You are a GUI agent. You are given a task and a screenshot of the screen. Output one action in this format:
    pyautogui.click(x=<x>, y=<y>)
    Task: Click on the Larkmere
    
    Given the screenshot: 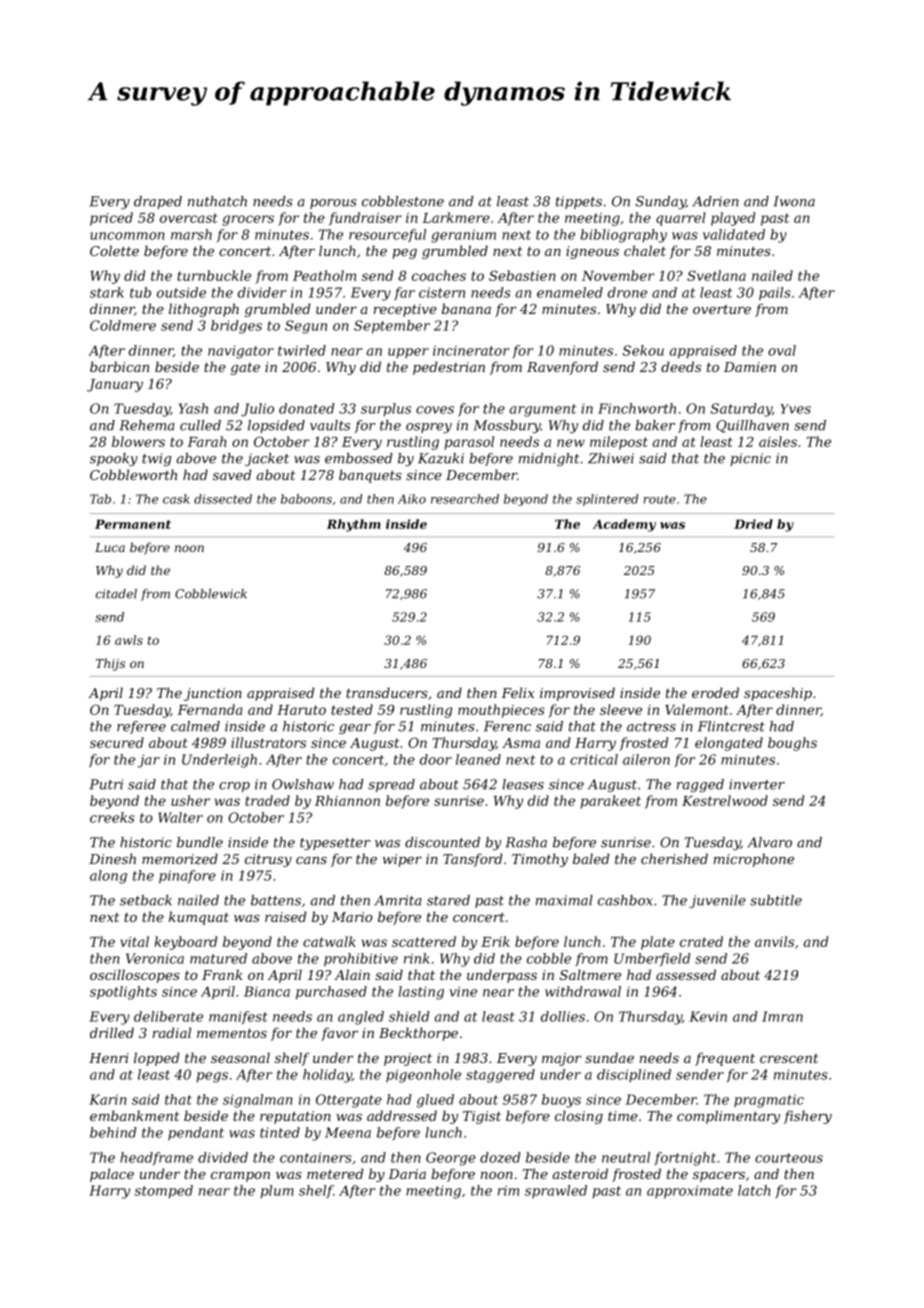 What is the action you would take?
    pyautogui.click(x=456, y=217)
